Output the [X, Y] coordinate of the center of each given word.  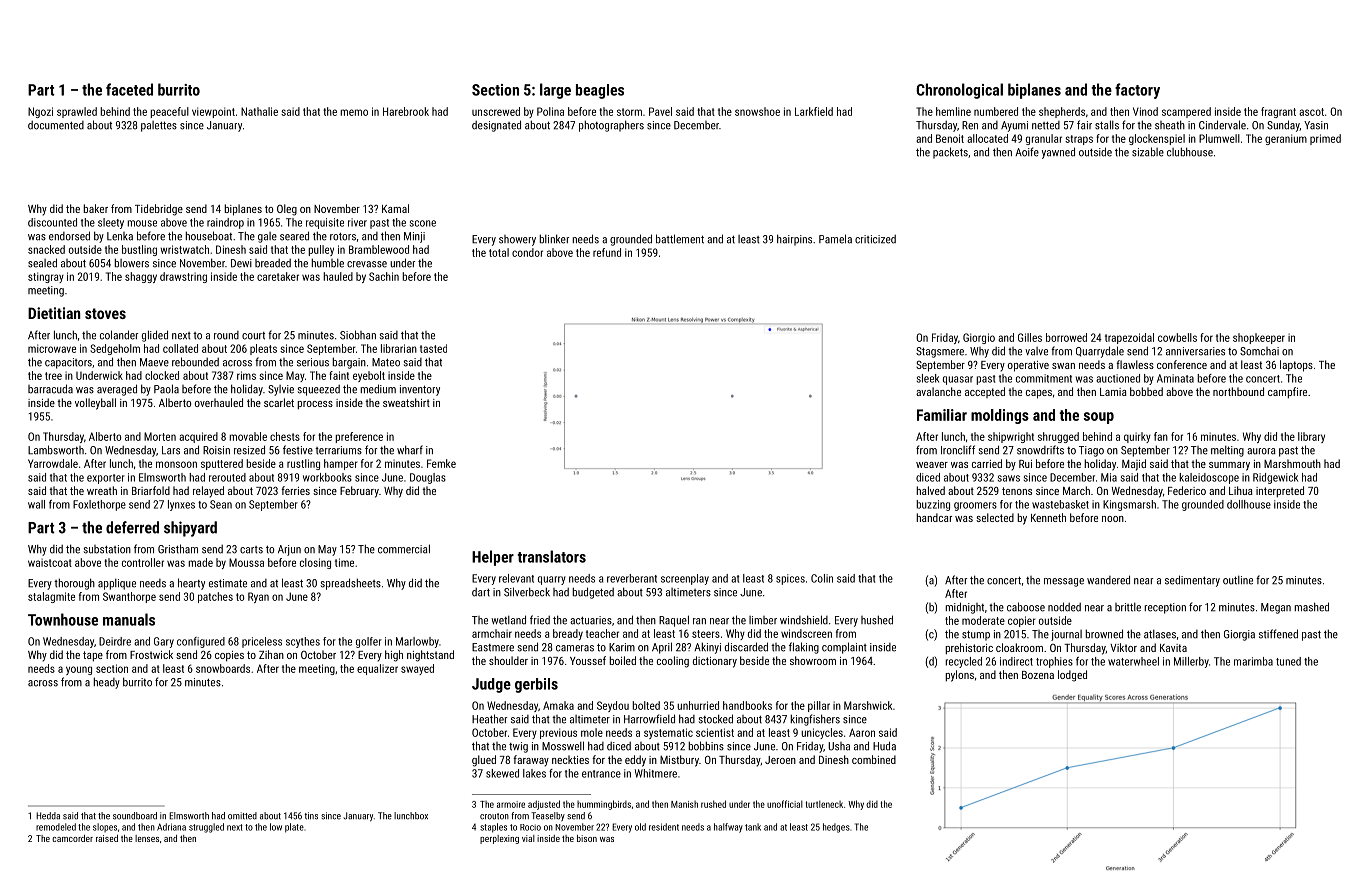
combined [874, 759]
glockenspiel [1157, 139]
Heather [489, 719]
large [555, 91]
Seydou [613, 706]
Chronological [959, 91]
